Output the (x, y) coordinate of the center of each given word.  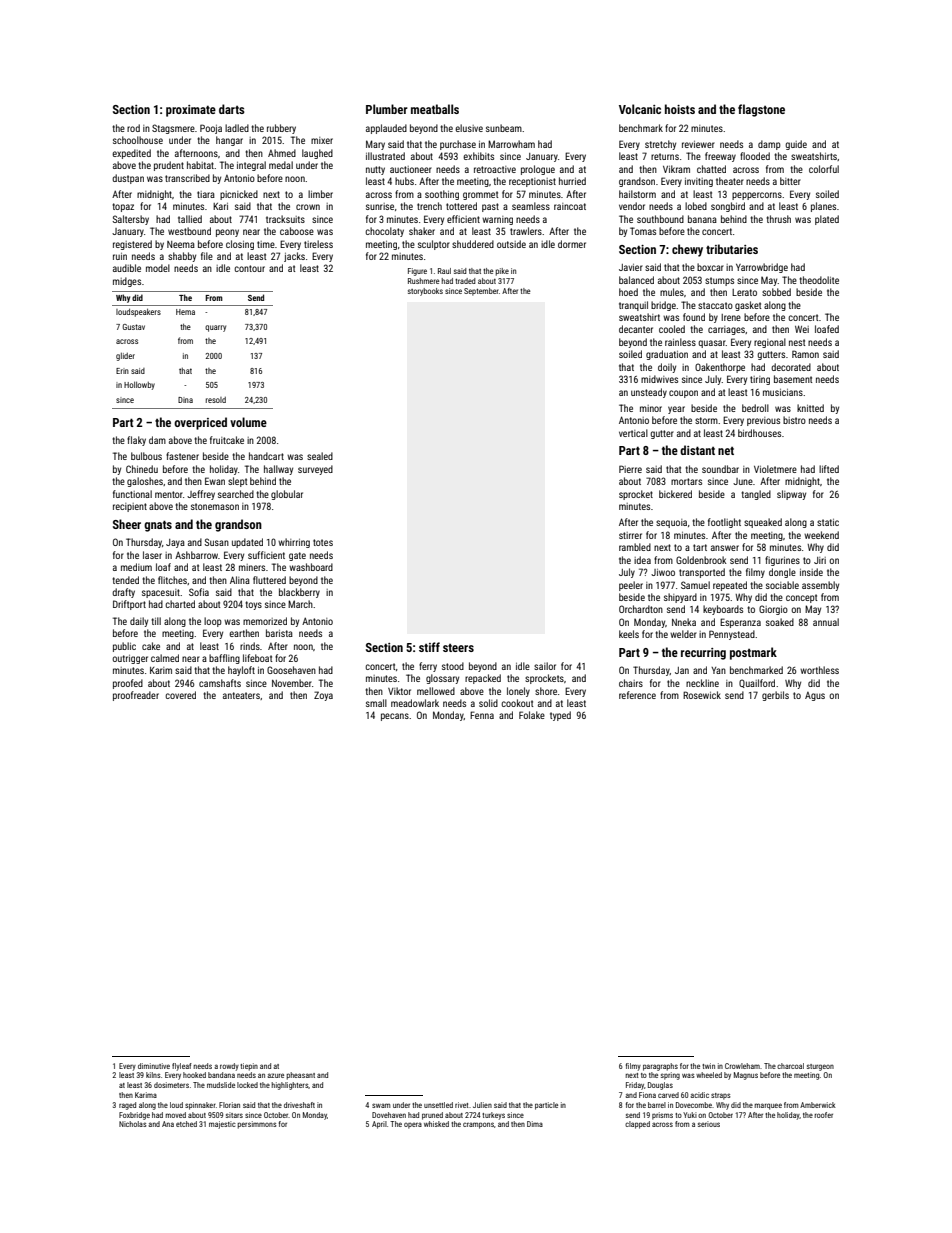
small (376, 703)
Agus (815, 696)
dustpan (128, 179)
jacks (294, 257)
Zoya (323, 696)
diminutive (154, 1066)
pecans (395, 717)
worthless (819, 670)
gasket (748, 306)
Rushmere (424, 281)
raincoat (570, 206)
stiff (429, 647)
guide (796, 145)
